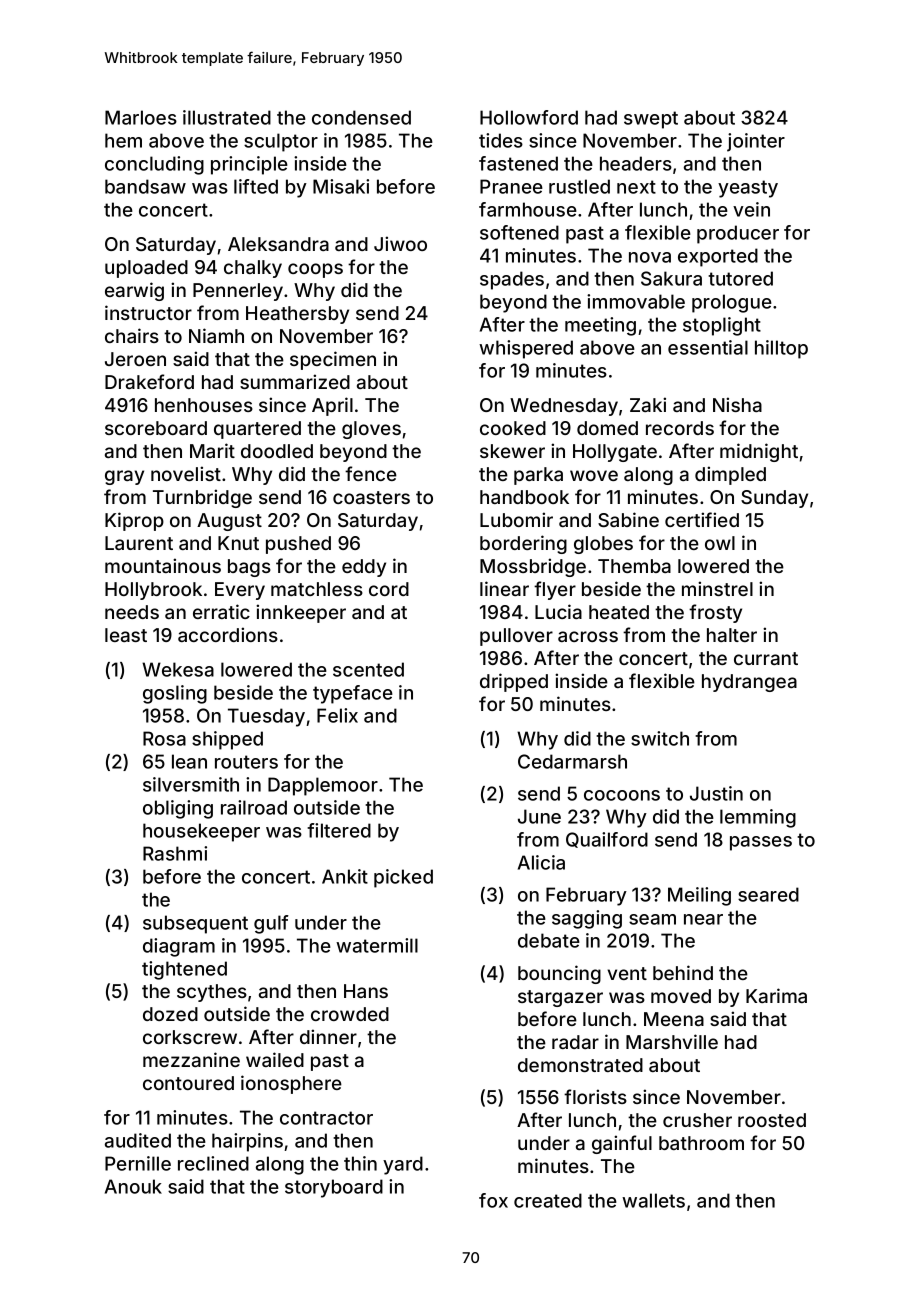 The height and width of the document is (1314, 924). I want to click on audited, so click(138, 1140).
